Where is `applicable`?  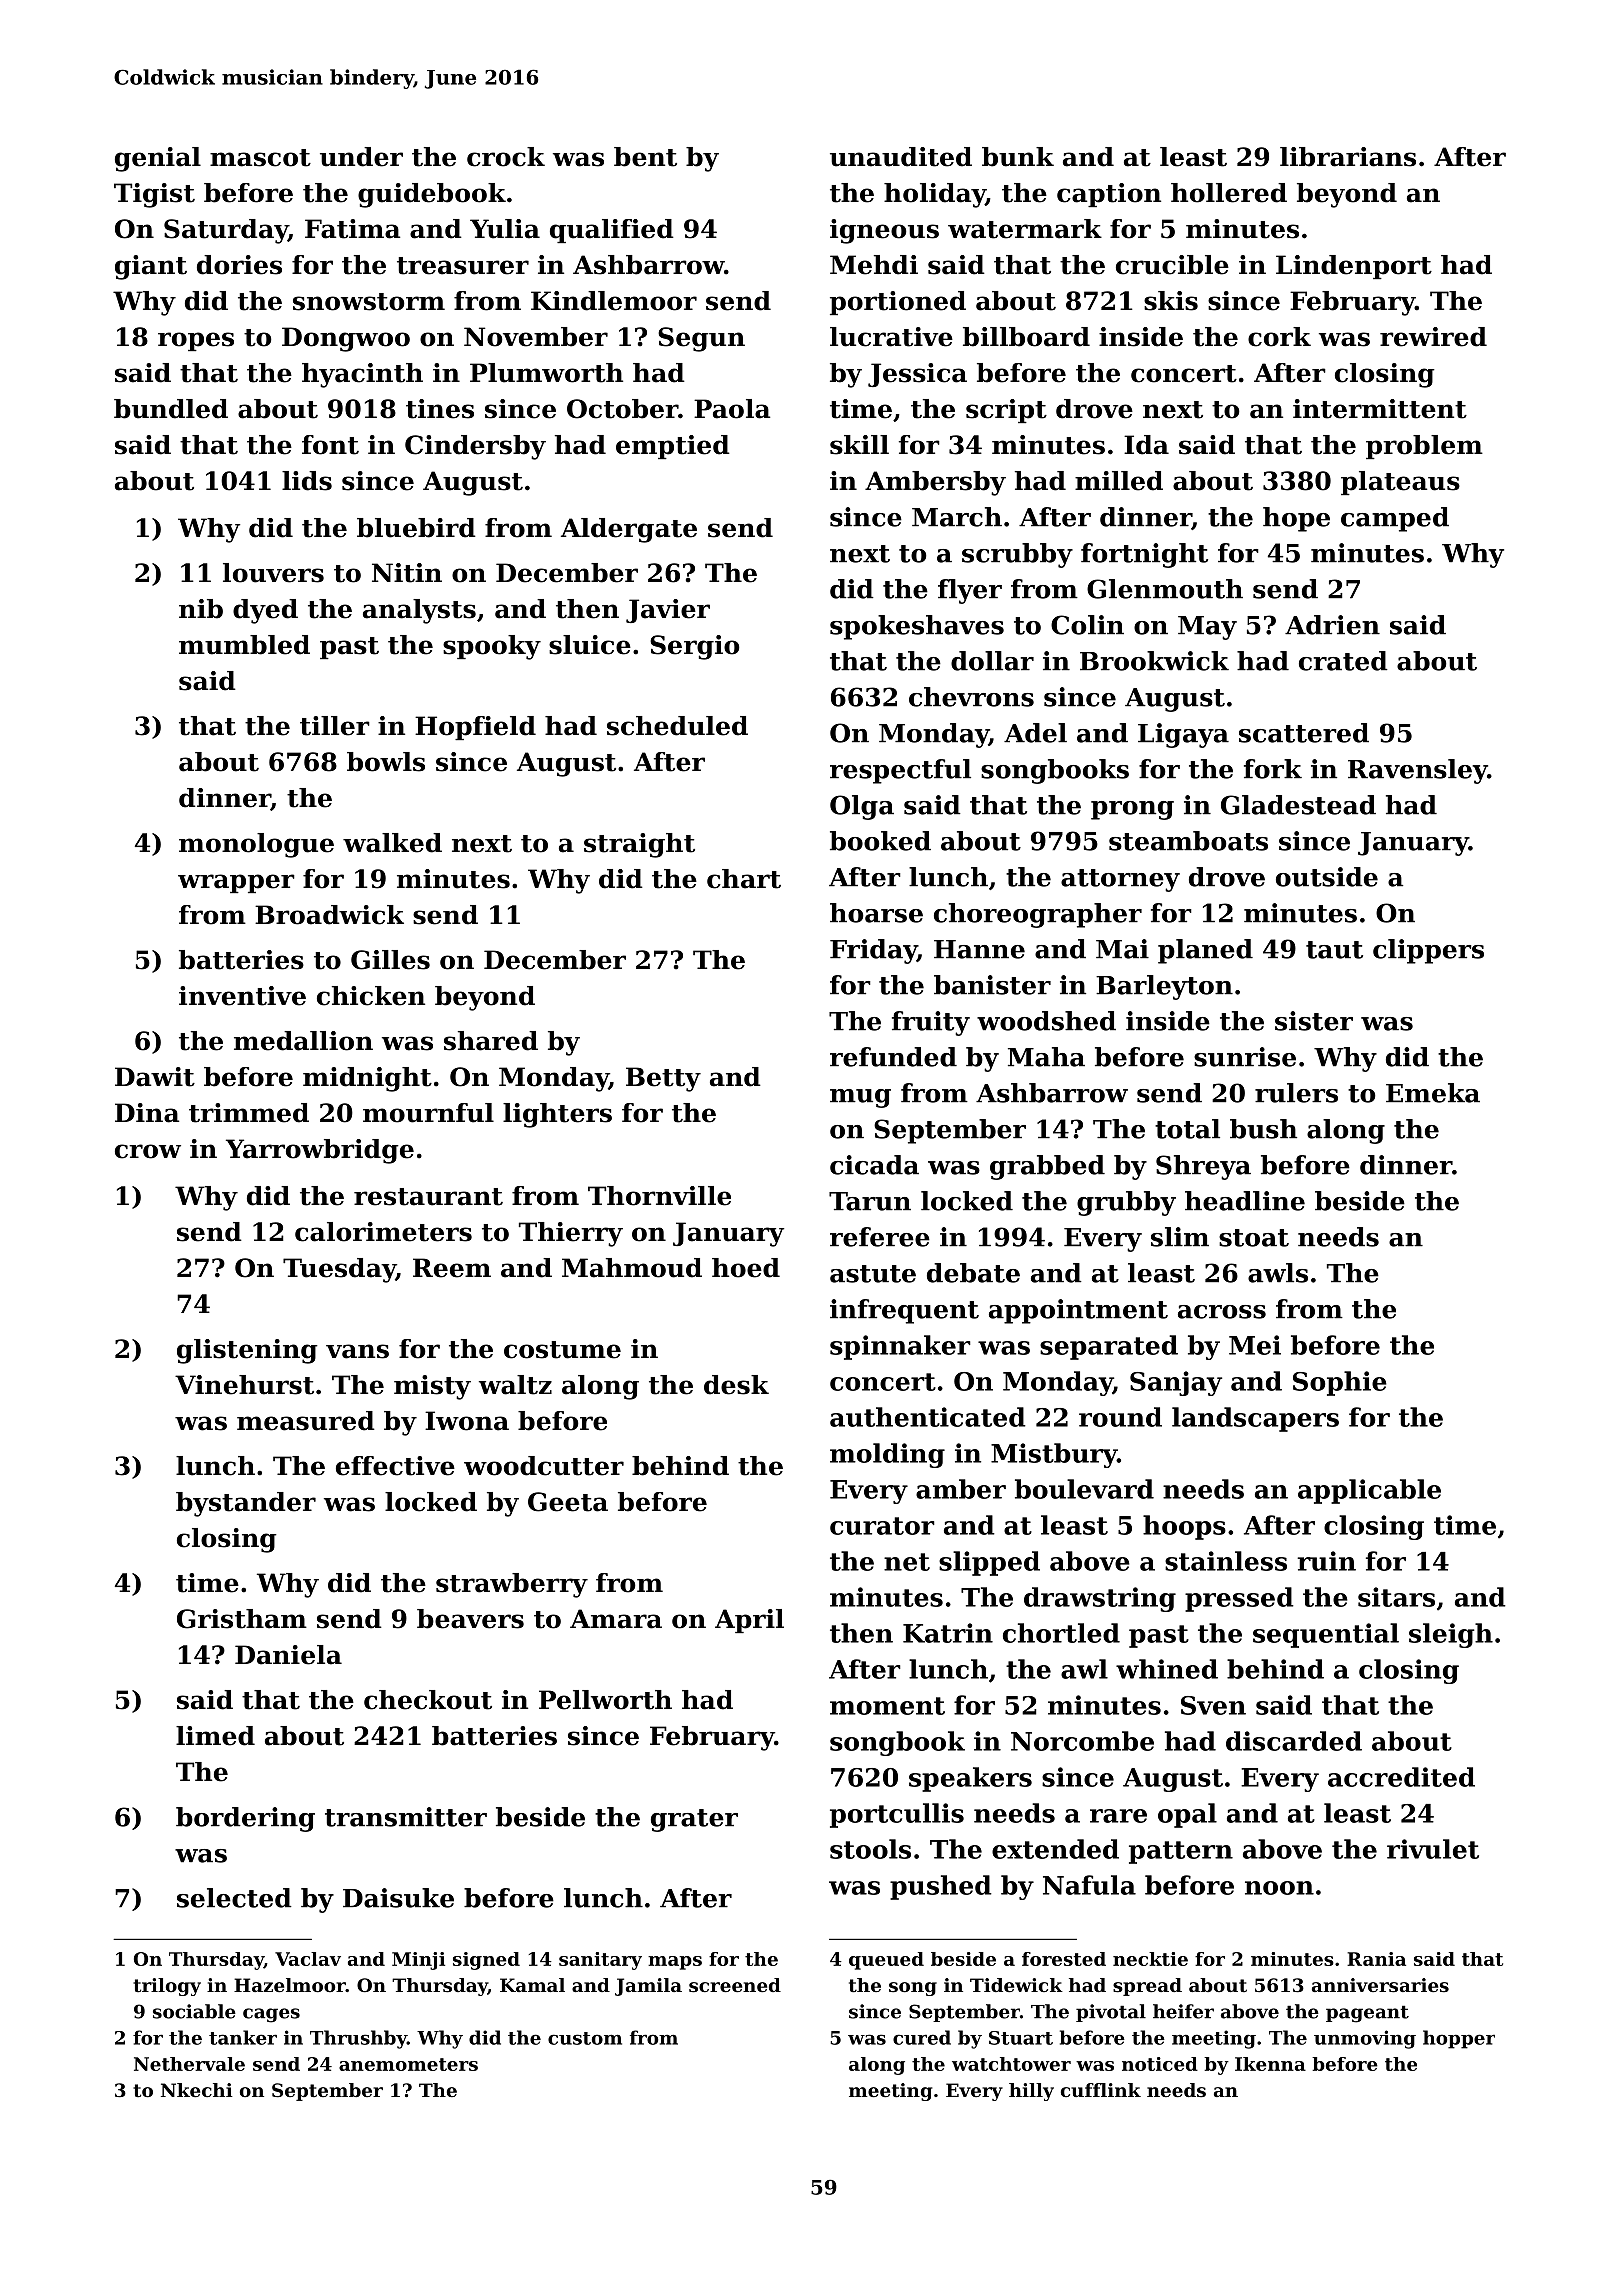
applicable is located at coordinates (1369, 1491).
